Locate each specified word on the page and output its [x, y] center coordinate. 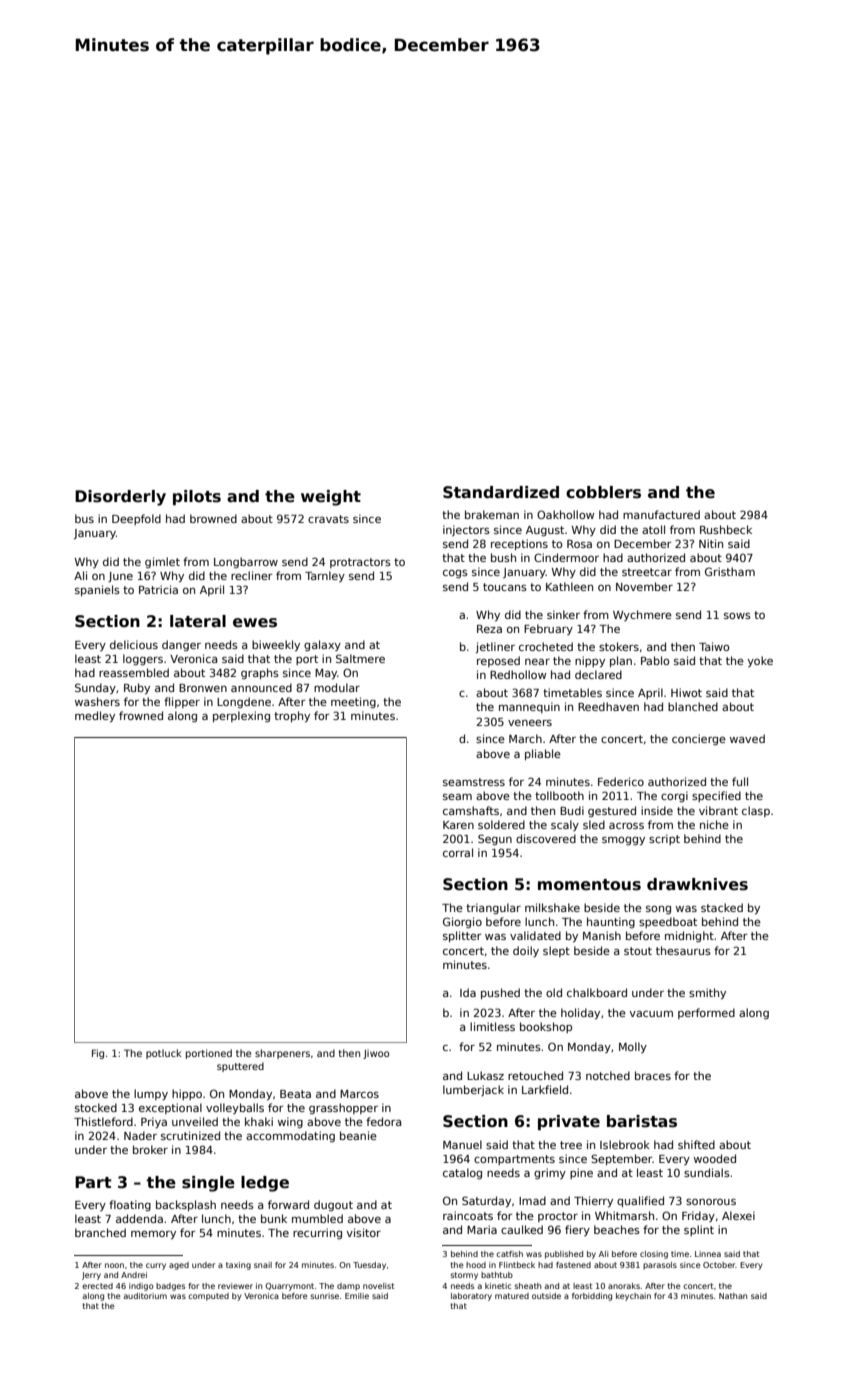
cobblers [603, 492]
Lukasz [485, 1075]
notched [608, 1075]
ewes [255, 623]
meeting [353, 703]
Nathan [733, 1296]
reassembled [134, 672]
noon [114, 1265]
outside [546, 1296]
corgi [674, 797]
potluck [164, 1054]
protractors [360, 563]
